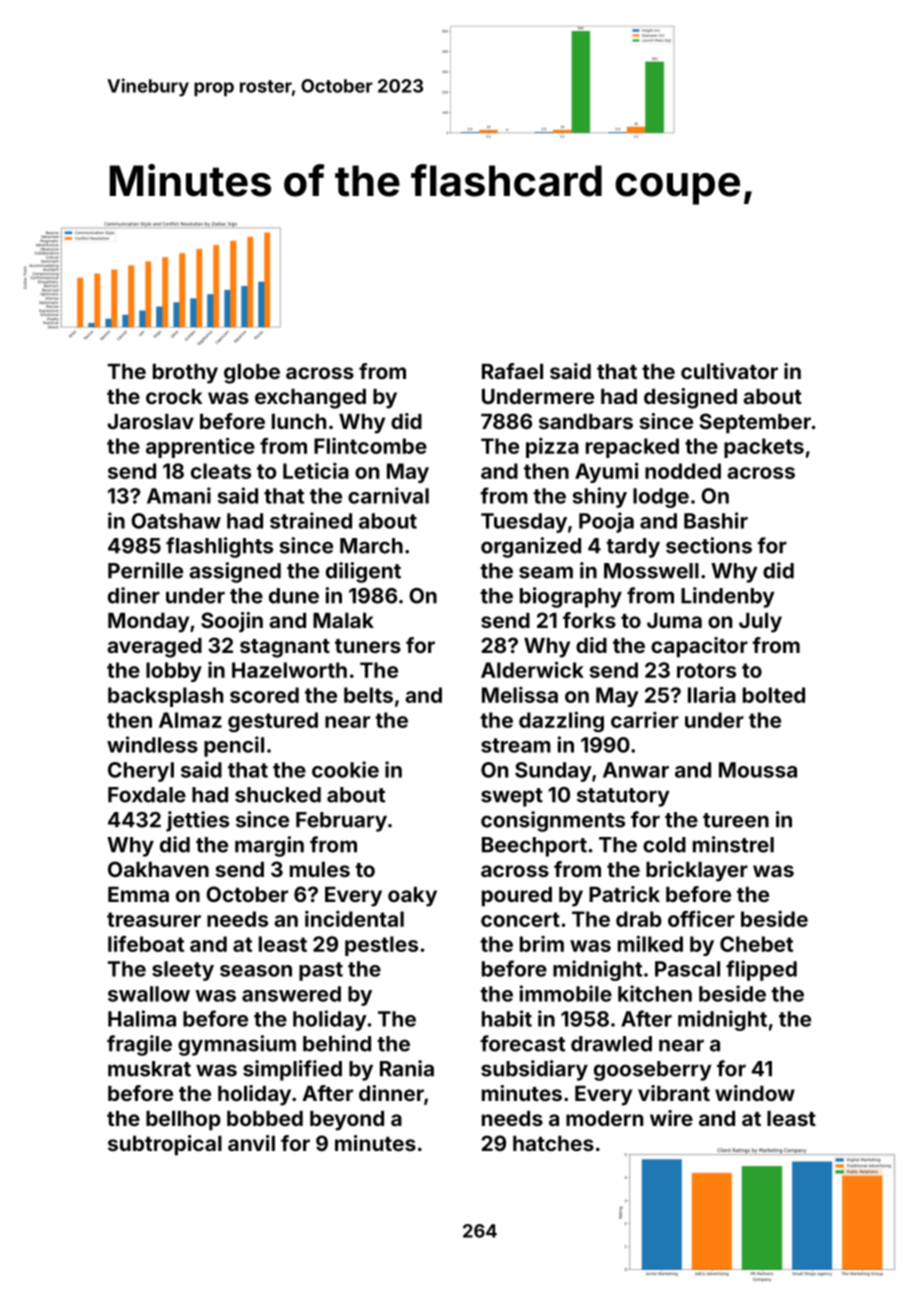 This screenshot has width=924, height=1311. I want to click on fragile, so click(139, 1045).
